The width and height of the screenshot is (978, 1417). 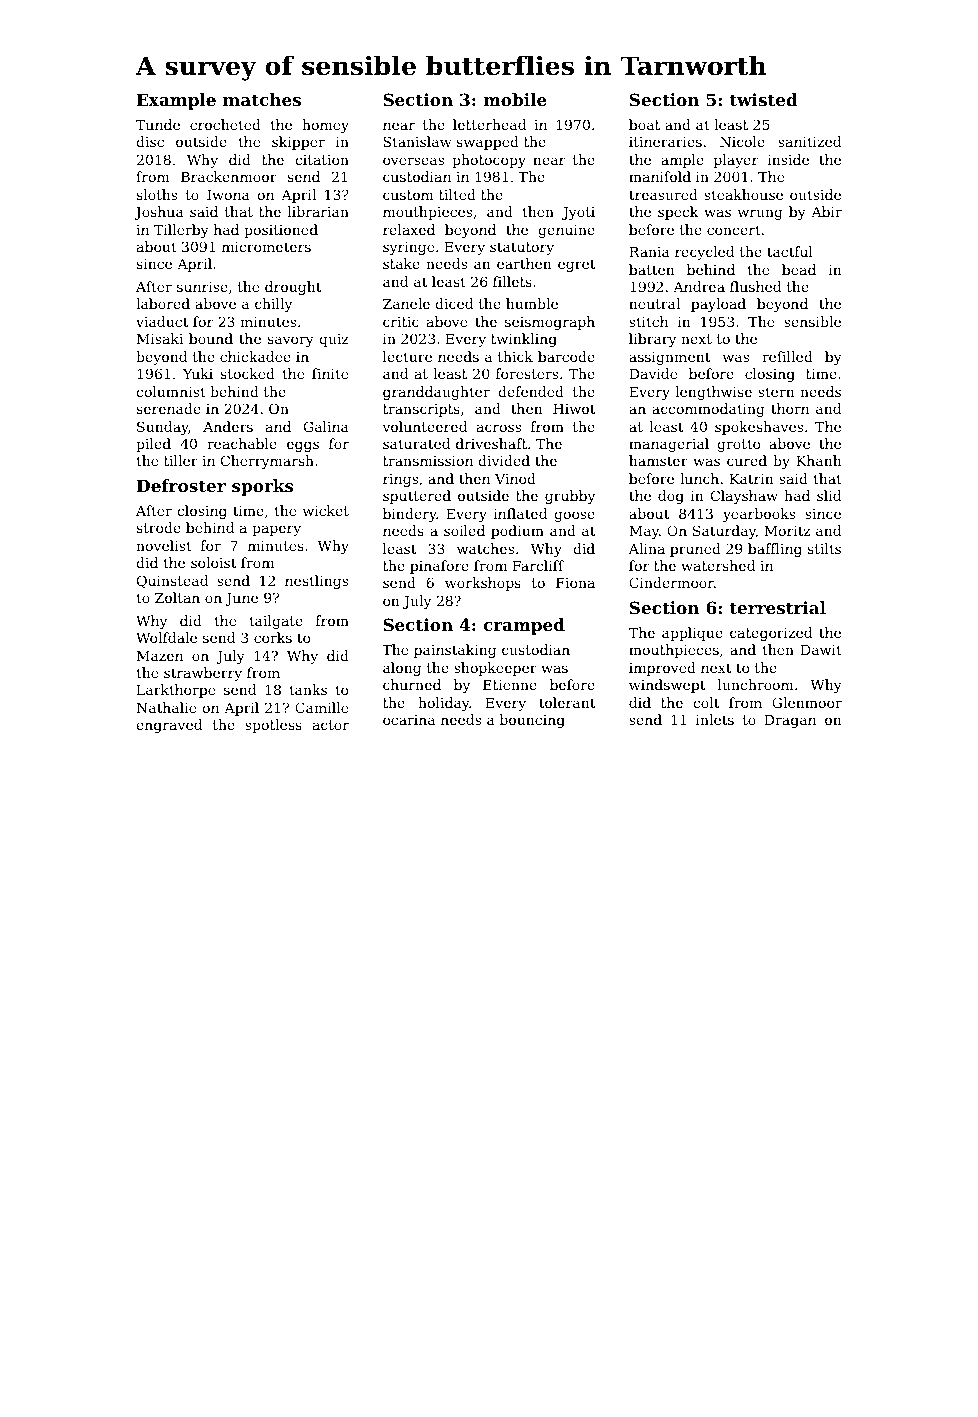 I want to click on fillets, so click(x=512, y=281).
